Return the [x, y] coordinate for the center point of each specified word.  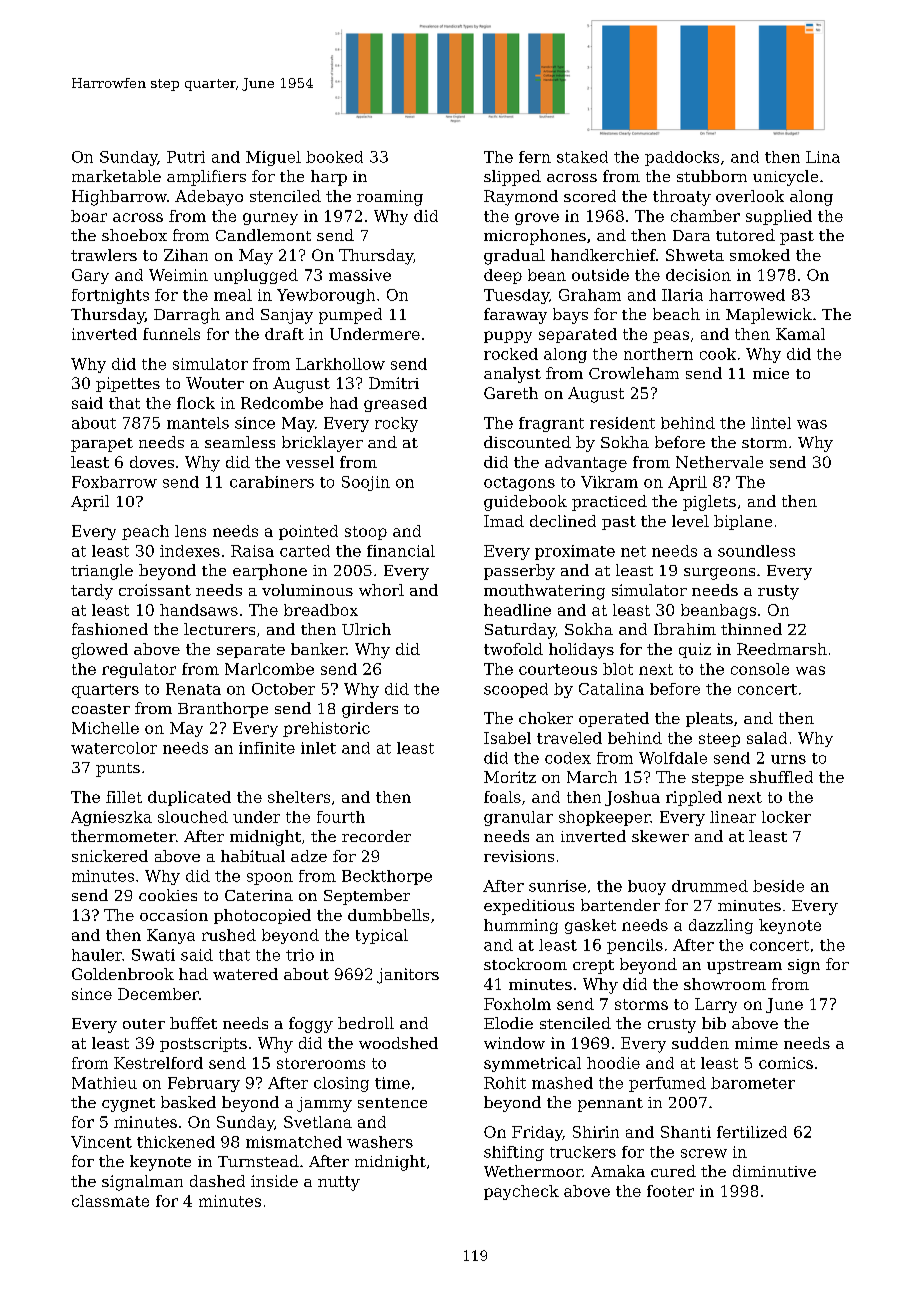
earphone [270, 572]
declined [563, 521]
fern [535, 157]
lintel [771, 423]
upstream [744, 967]
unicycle [785, 178]
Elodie [508, 1023]
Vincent [101, 1142]
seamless [240, 442]
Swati [153, 955]
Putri [186, 157]
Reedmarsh [782, 649]
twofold [513, 649]
